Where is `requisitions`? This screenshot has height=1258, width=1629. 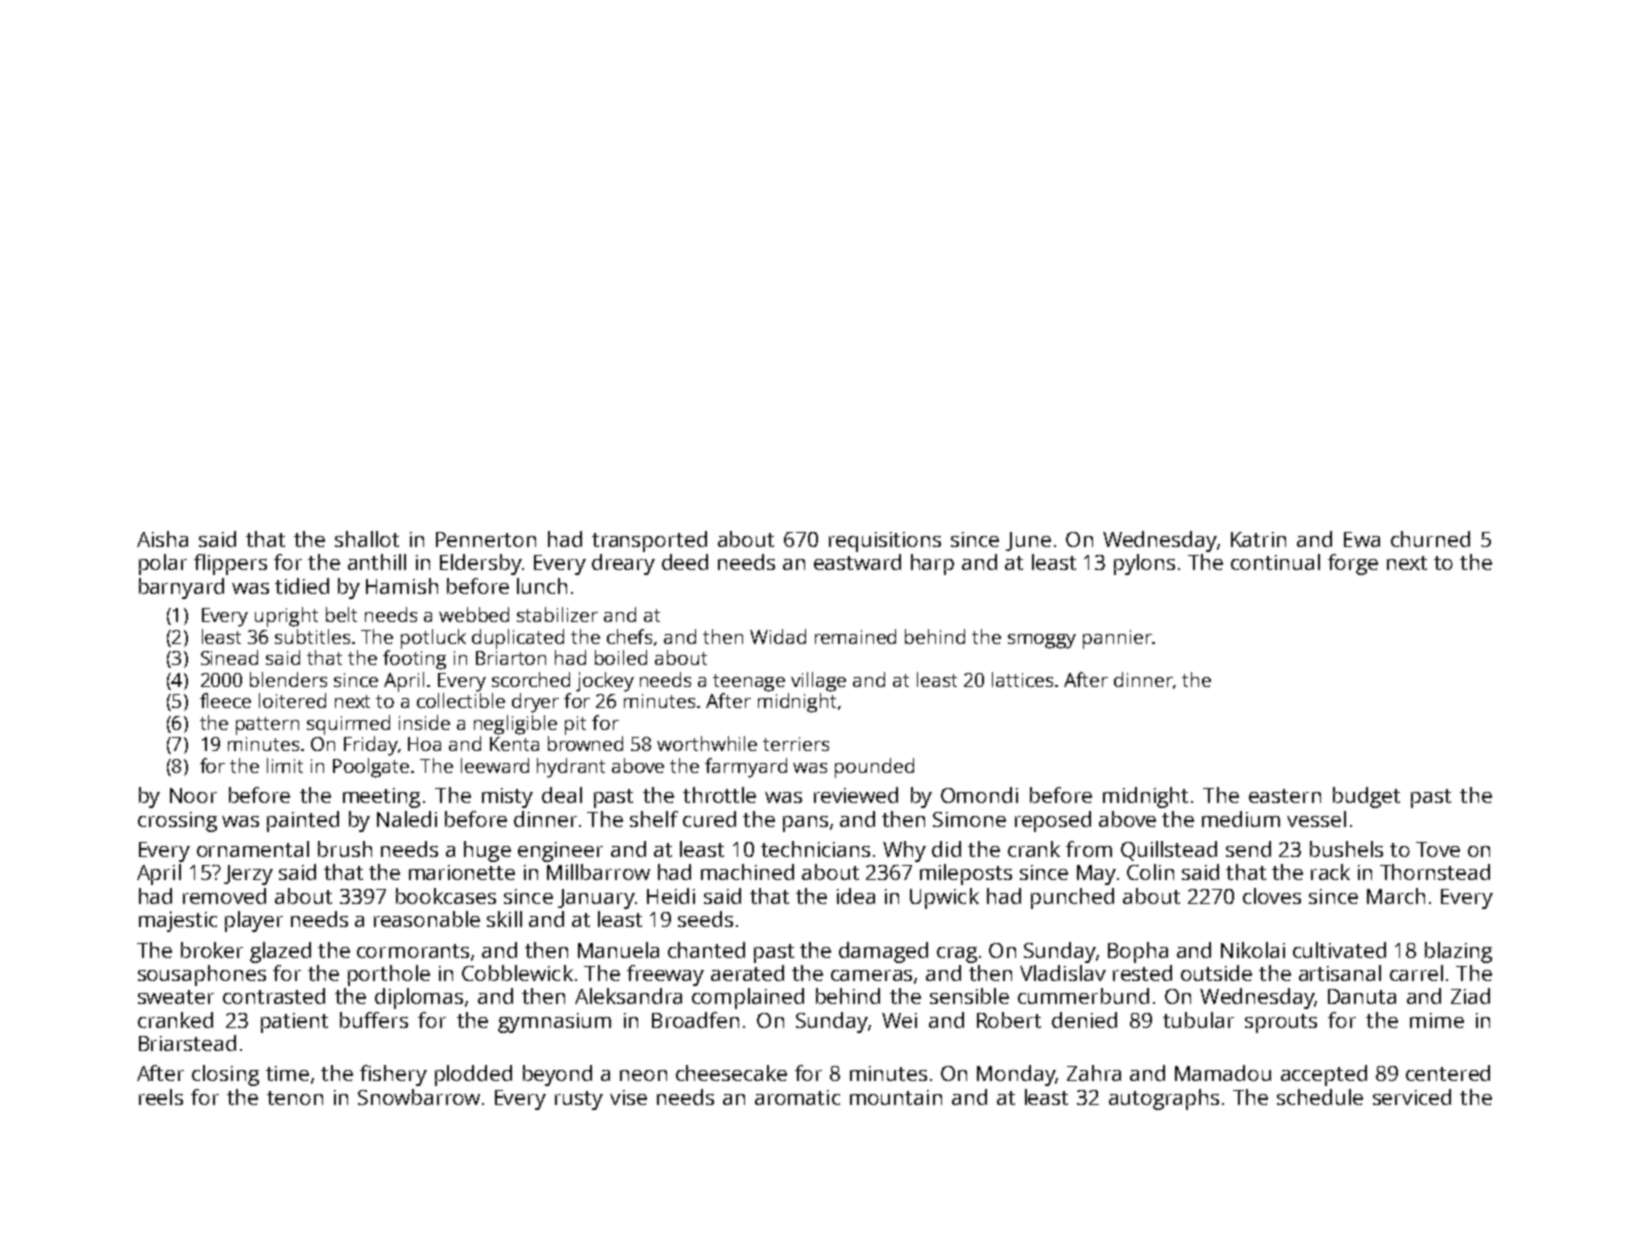 requisitions is located at coordinates (885, 542).
